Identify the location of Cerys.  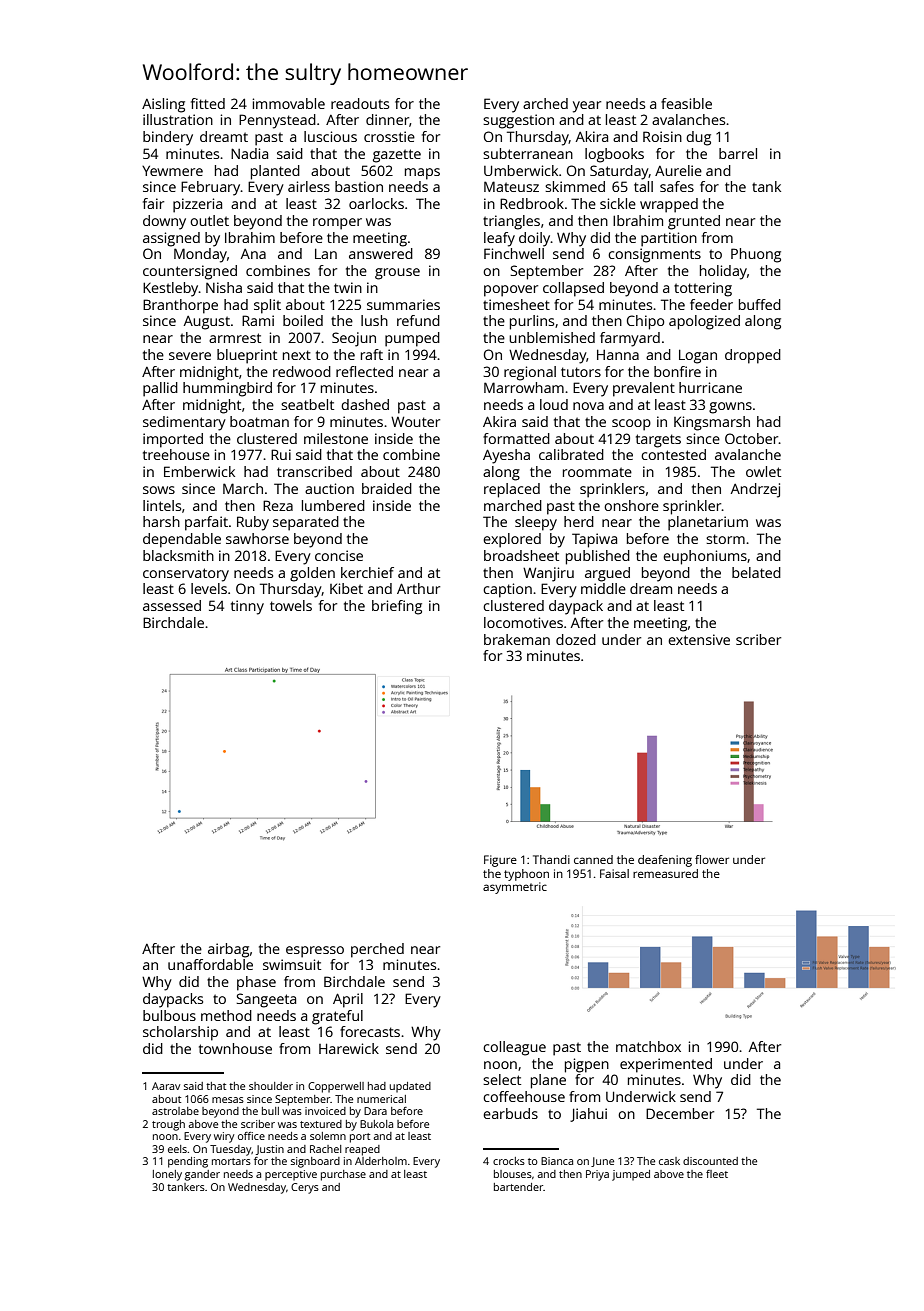
(305, 1188).
